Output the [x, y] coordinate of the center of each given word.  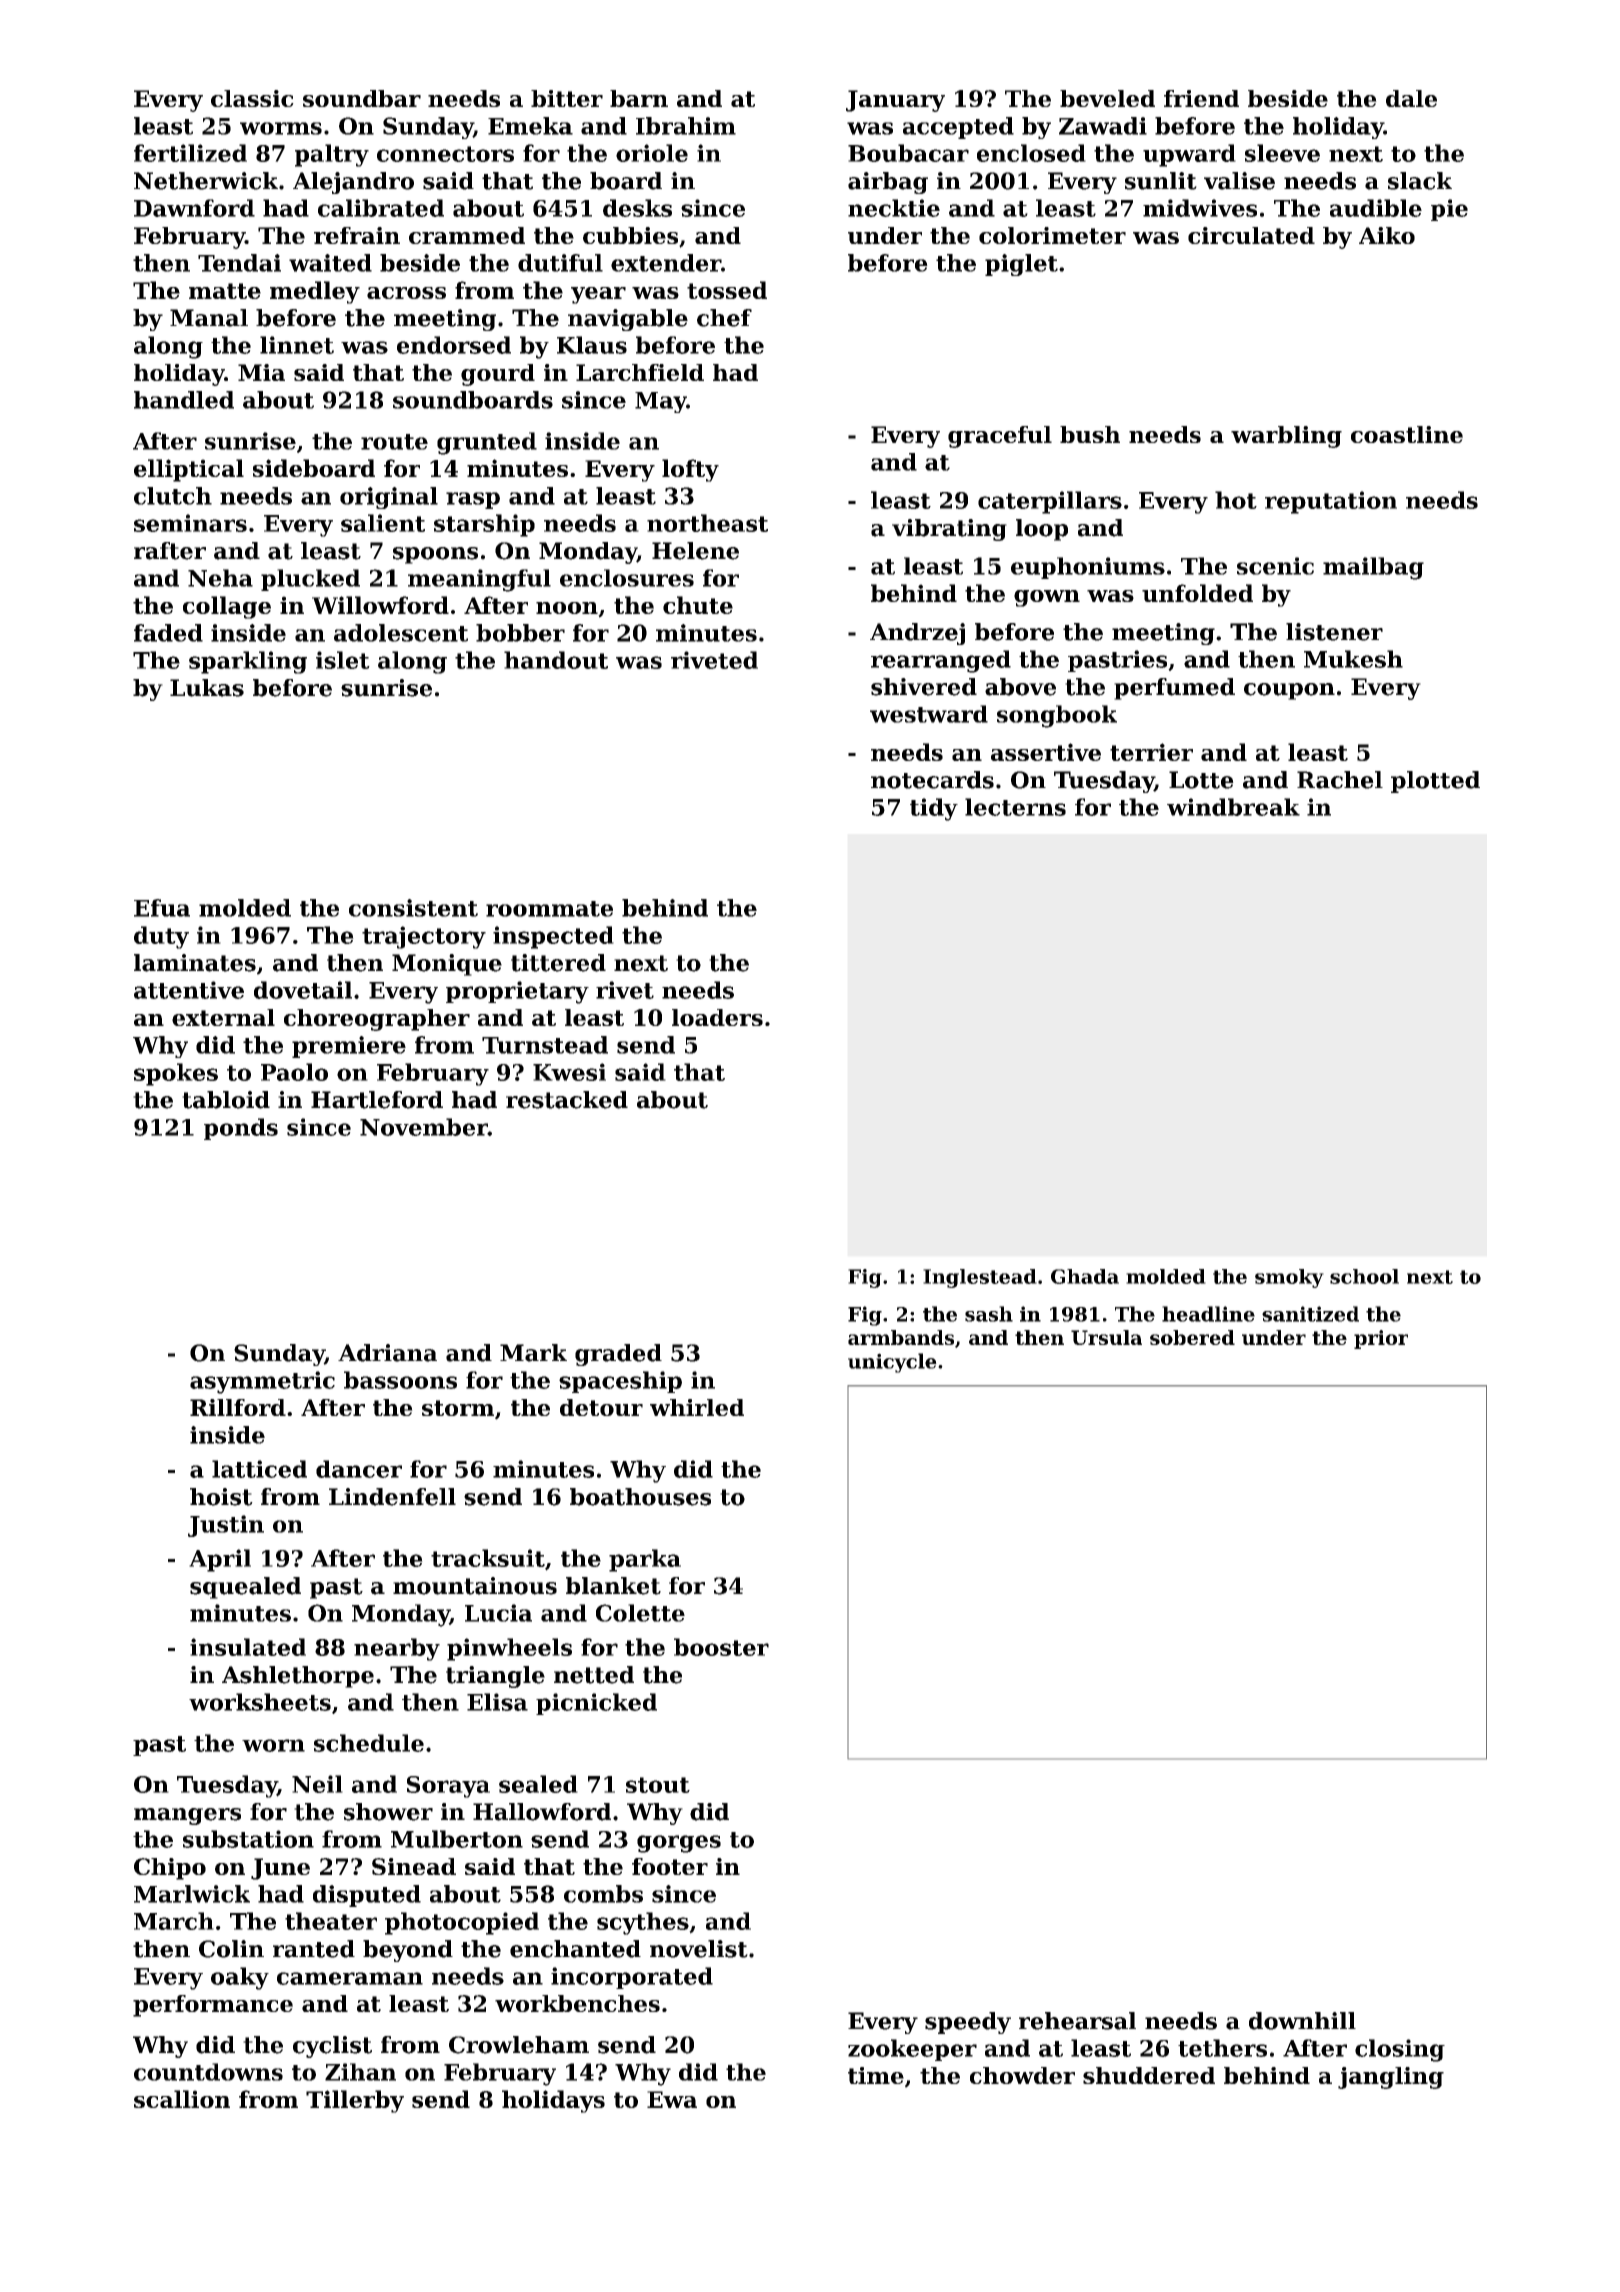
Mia [261, 372]
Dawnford [194, 208]
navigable [628, 320]
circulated [1251, 235]
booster [721, 1647]
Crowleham [519, 2045]
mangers [187, 1816]
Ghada [1085, 1276]
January [895, 101]
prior [1381, 1339]
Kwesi [569, 1072]
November [424, 1127]
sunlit [1161, 181]
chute [698, 605]
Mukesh [1353, 659]
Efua [162, 908]
